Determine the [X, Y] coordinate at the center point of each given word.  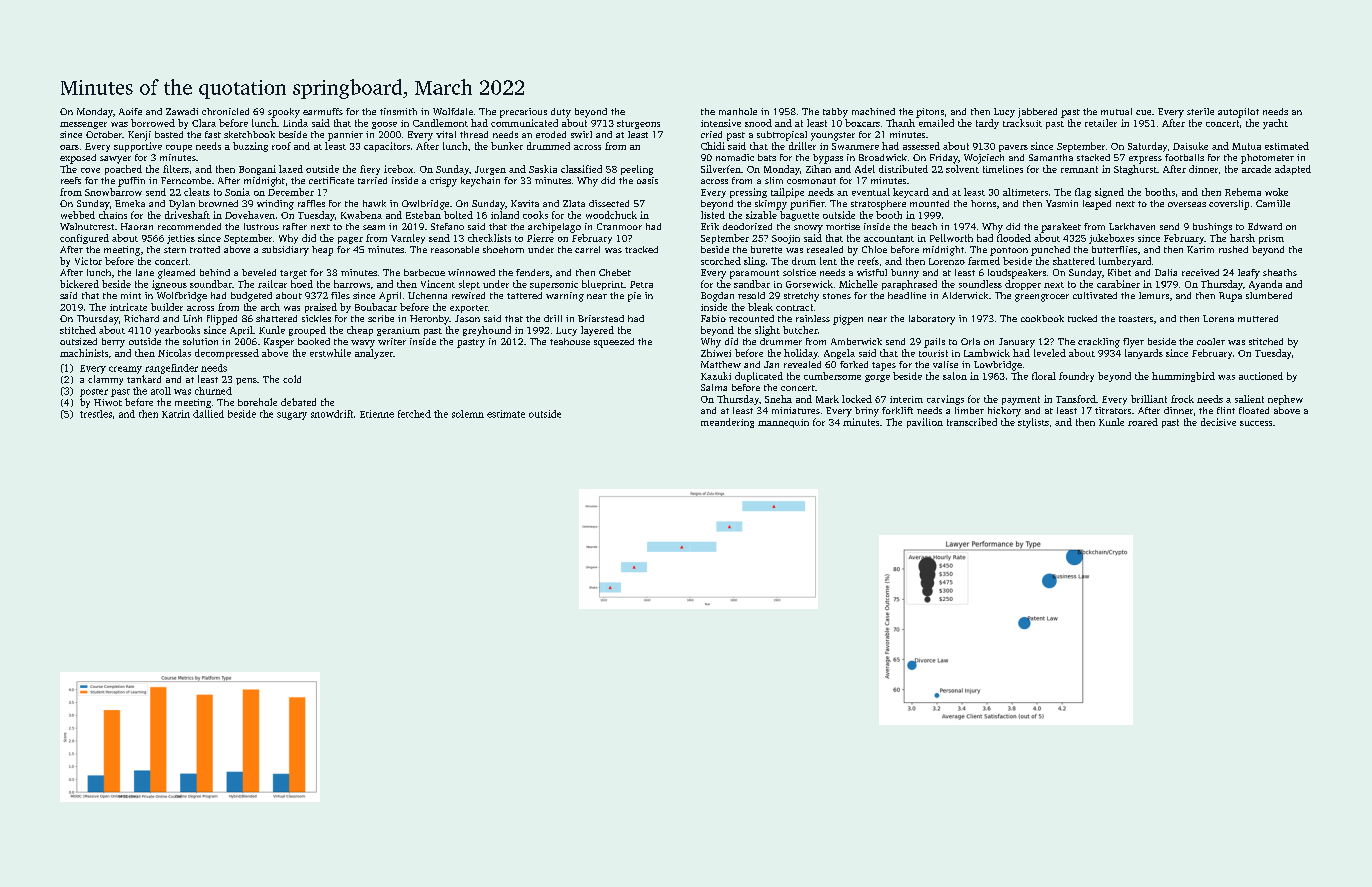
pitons [930, 113]
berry [113, 343]
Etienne [377, 414]
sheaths [1280, 272]
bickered [79, 284]
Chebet [615, 272]
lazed [291, 169]
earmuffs [323, 111]
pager [350, 240]
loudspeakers [1017, 274]
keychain [480, 182]
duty [561, 113]
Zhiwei [716, 353]
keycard [911, 193]
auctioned [1261, 376]
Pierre [540, 238]
